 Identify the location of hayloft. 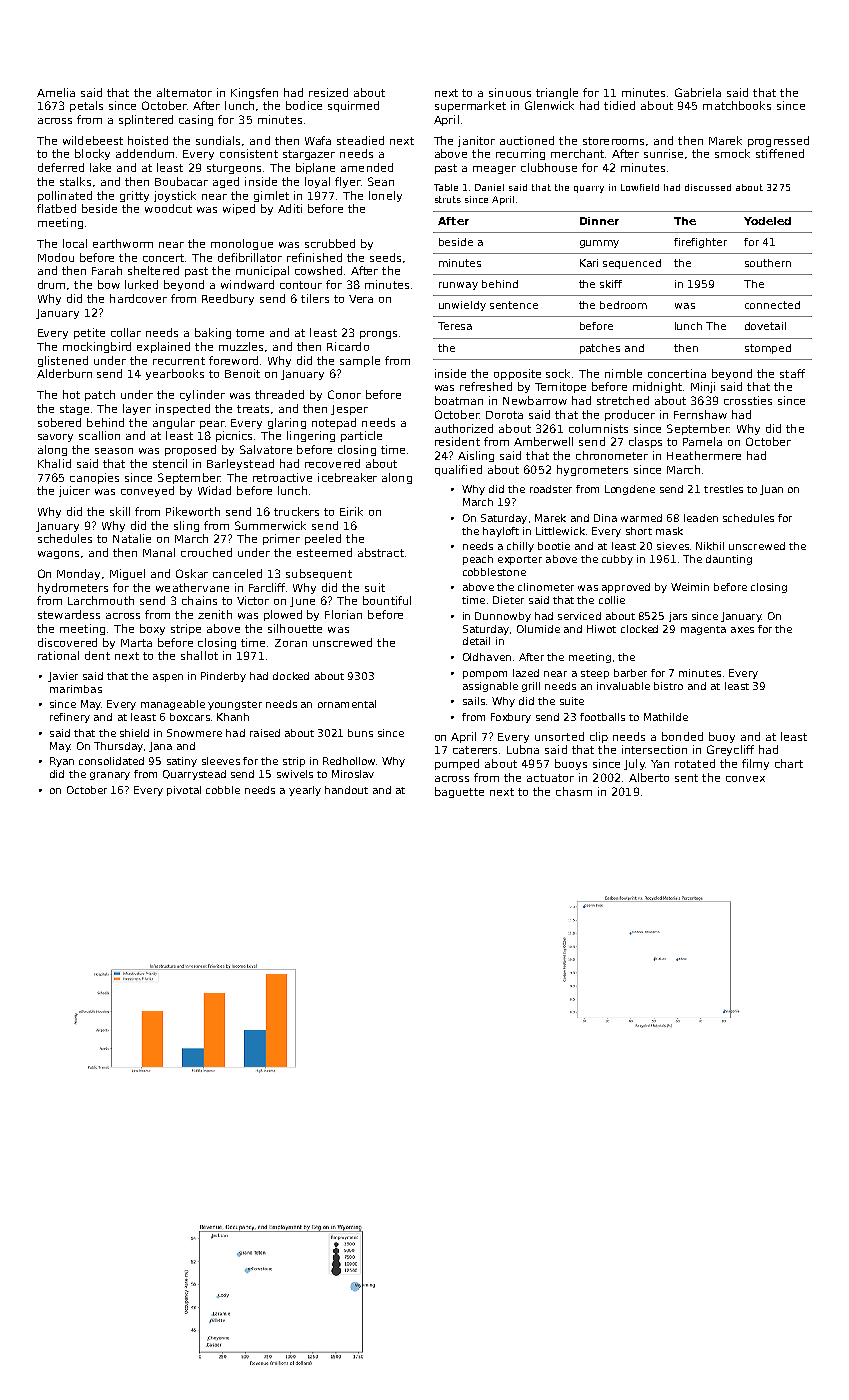
(501, 532).
